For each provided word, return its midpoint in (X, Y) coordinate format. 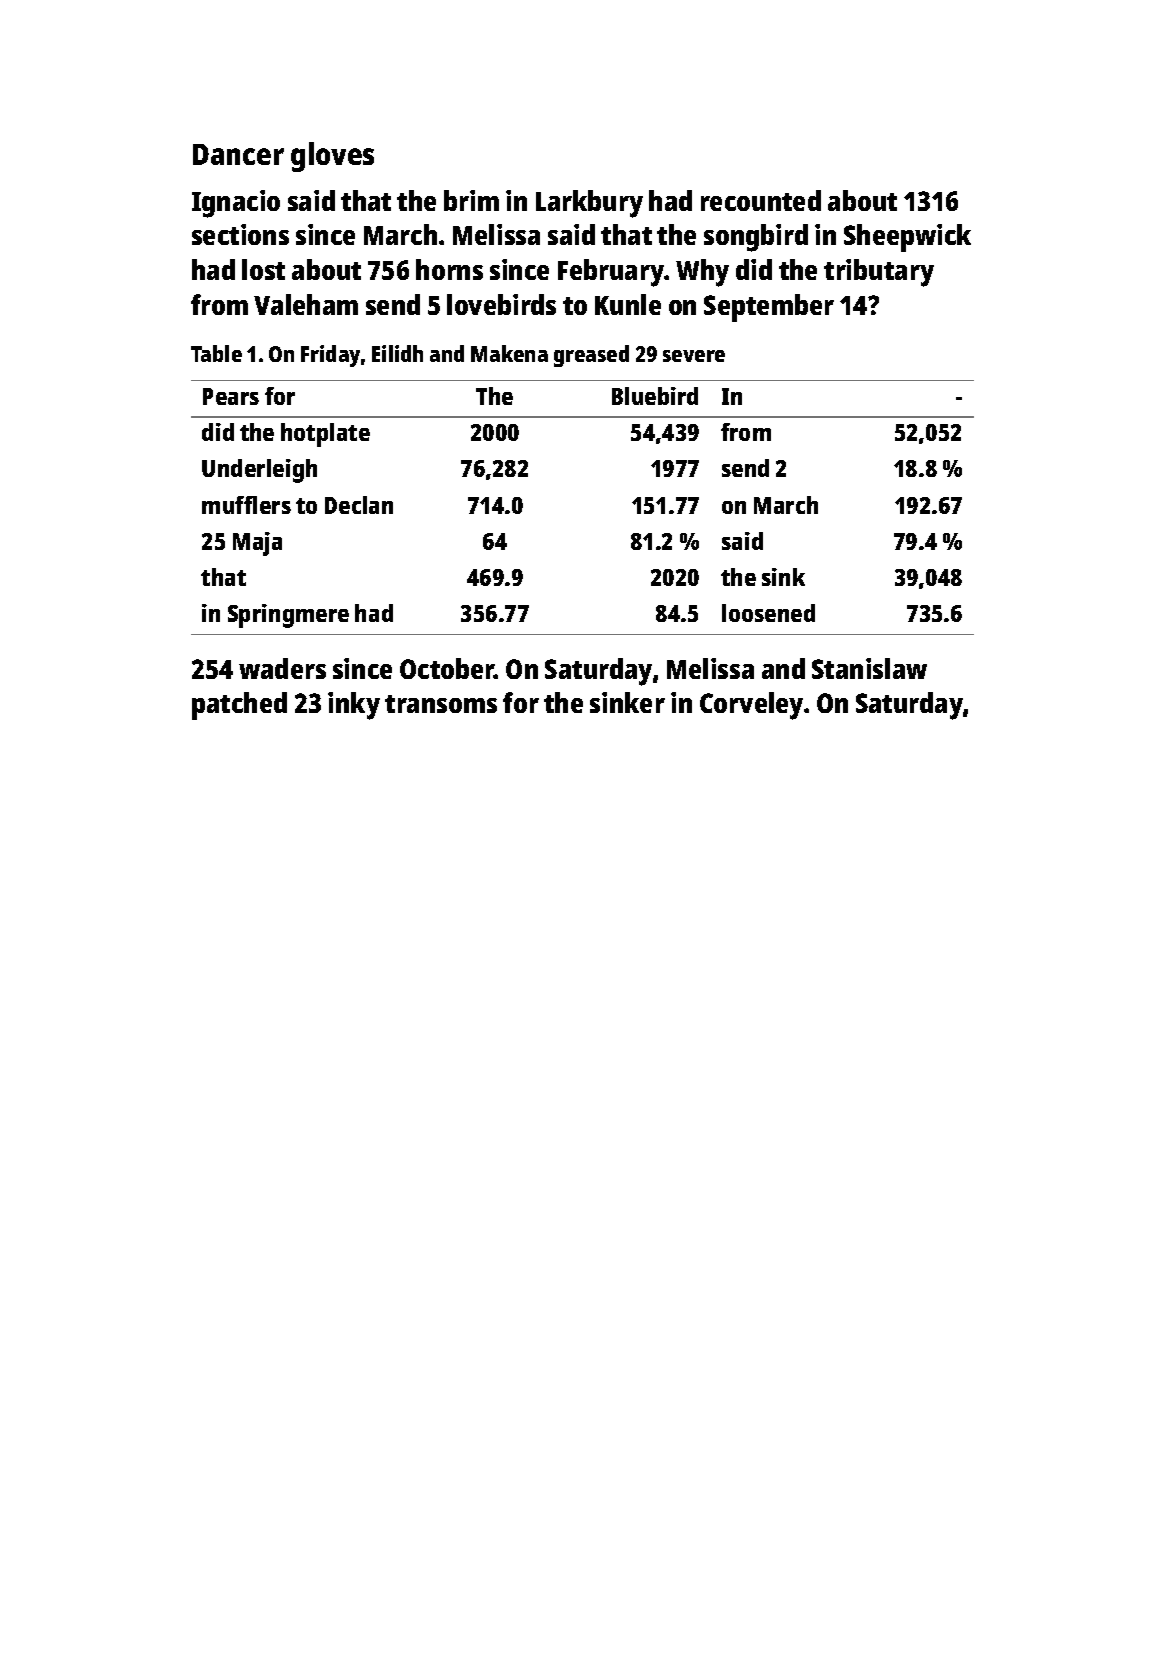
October (447, 668)
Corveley (751, 706)
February (611, 273)
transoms (441, 704)
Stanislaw (869, 668)
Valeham (306, 304)
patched (239, 706)
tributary (879, 273)
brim (471, 200)
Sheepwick (907, 238)
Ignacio (236, 204)
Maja (257, 544)
